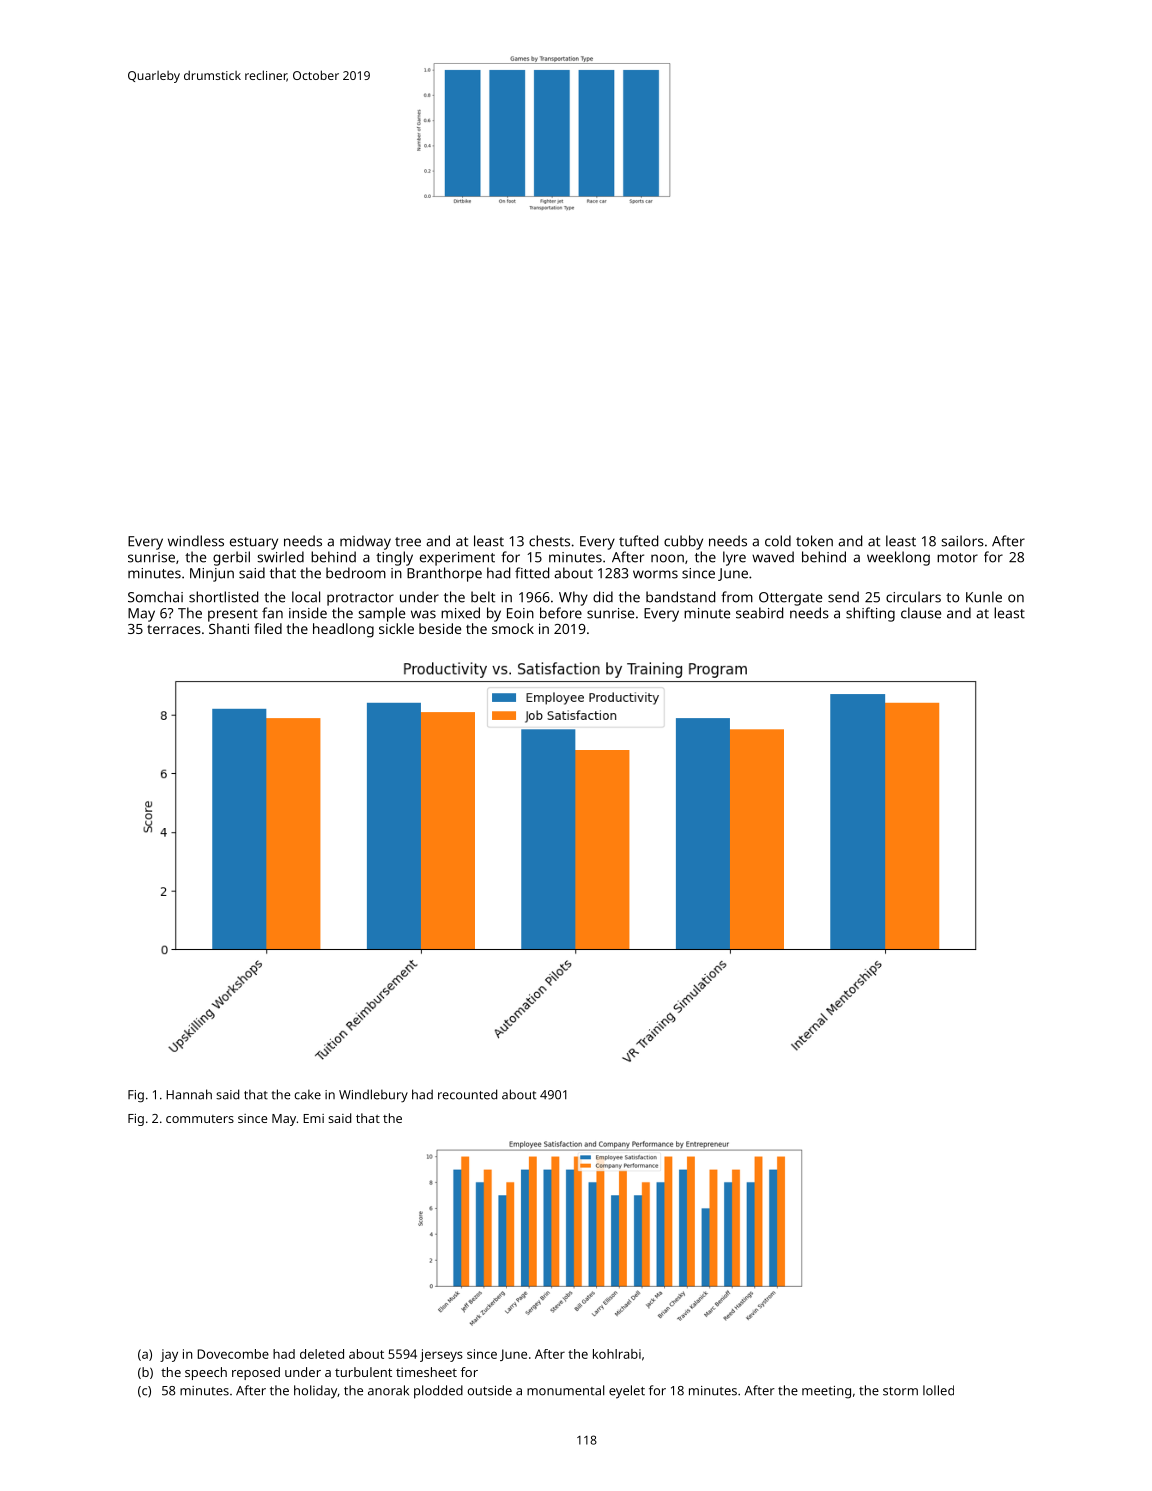 The height and width of the screenshot is (1491, 1152). Describe the element at coordinates (206, 1373) in the screenshot. I see `speech` at that location.
